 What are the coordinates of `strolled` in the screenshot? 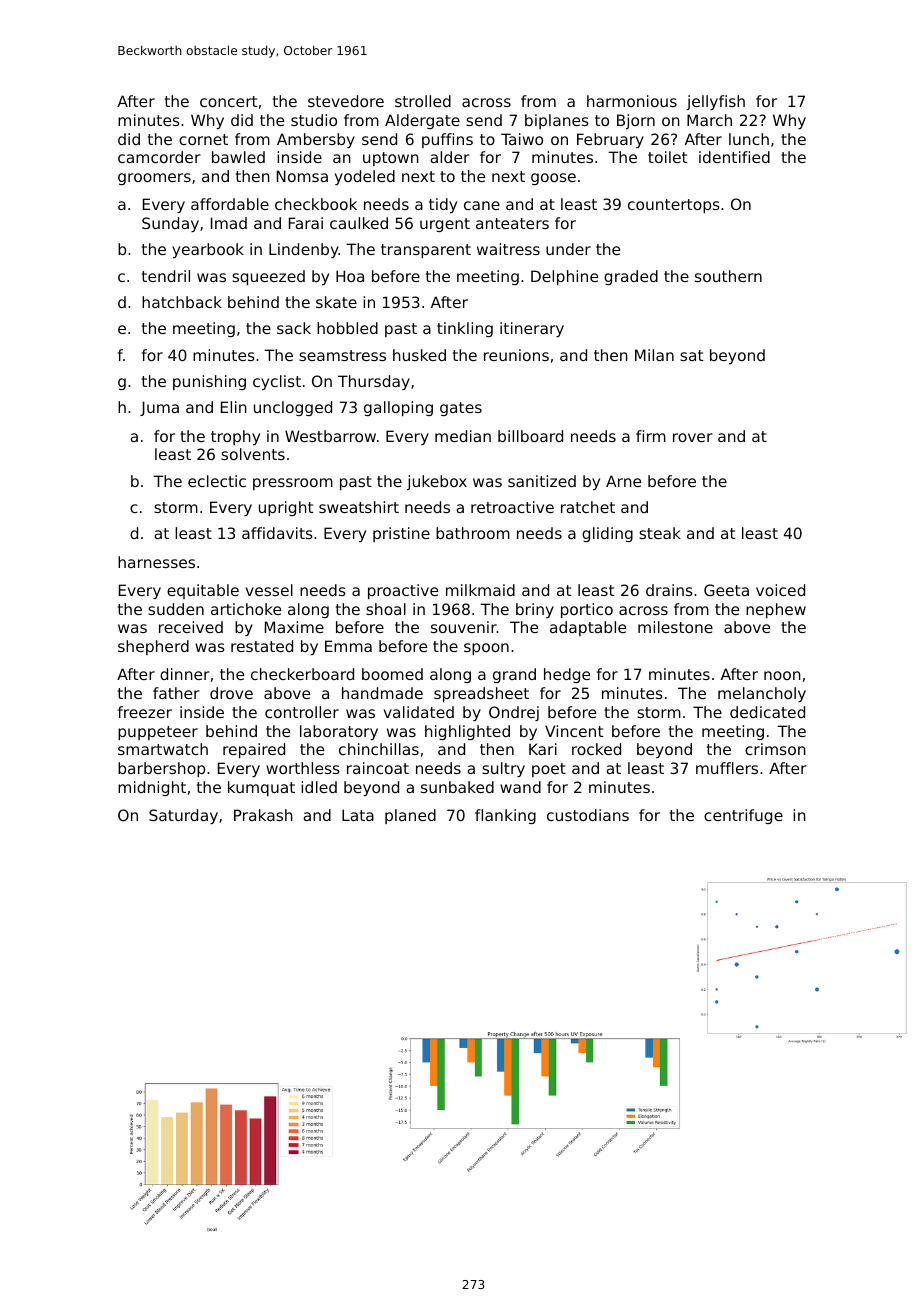 It's located at (423, 101).
